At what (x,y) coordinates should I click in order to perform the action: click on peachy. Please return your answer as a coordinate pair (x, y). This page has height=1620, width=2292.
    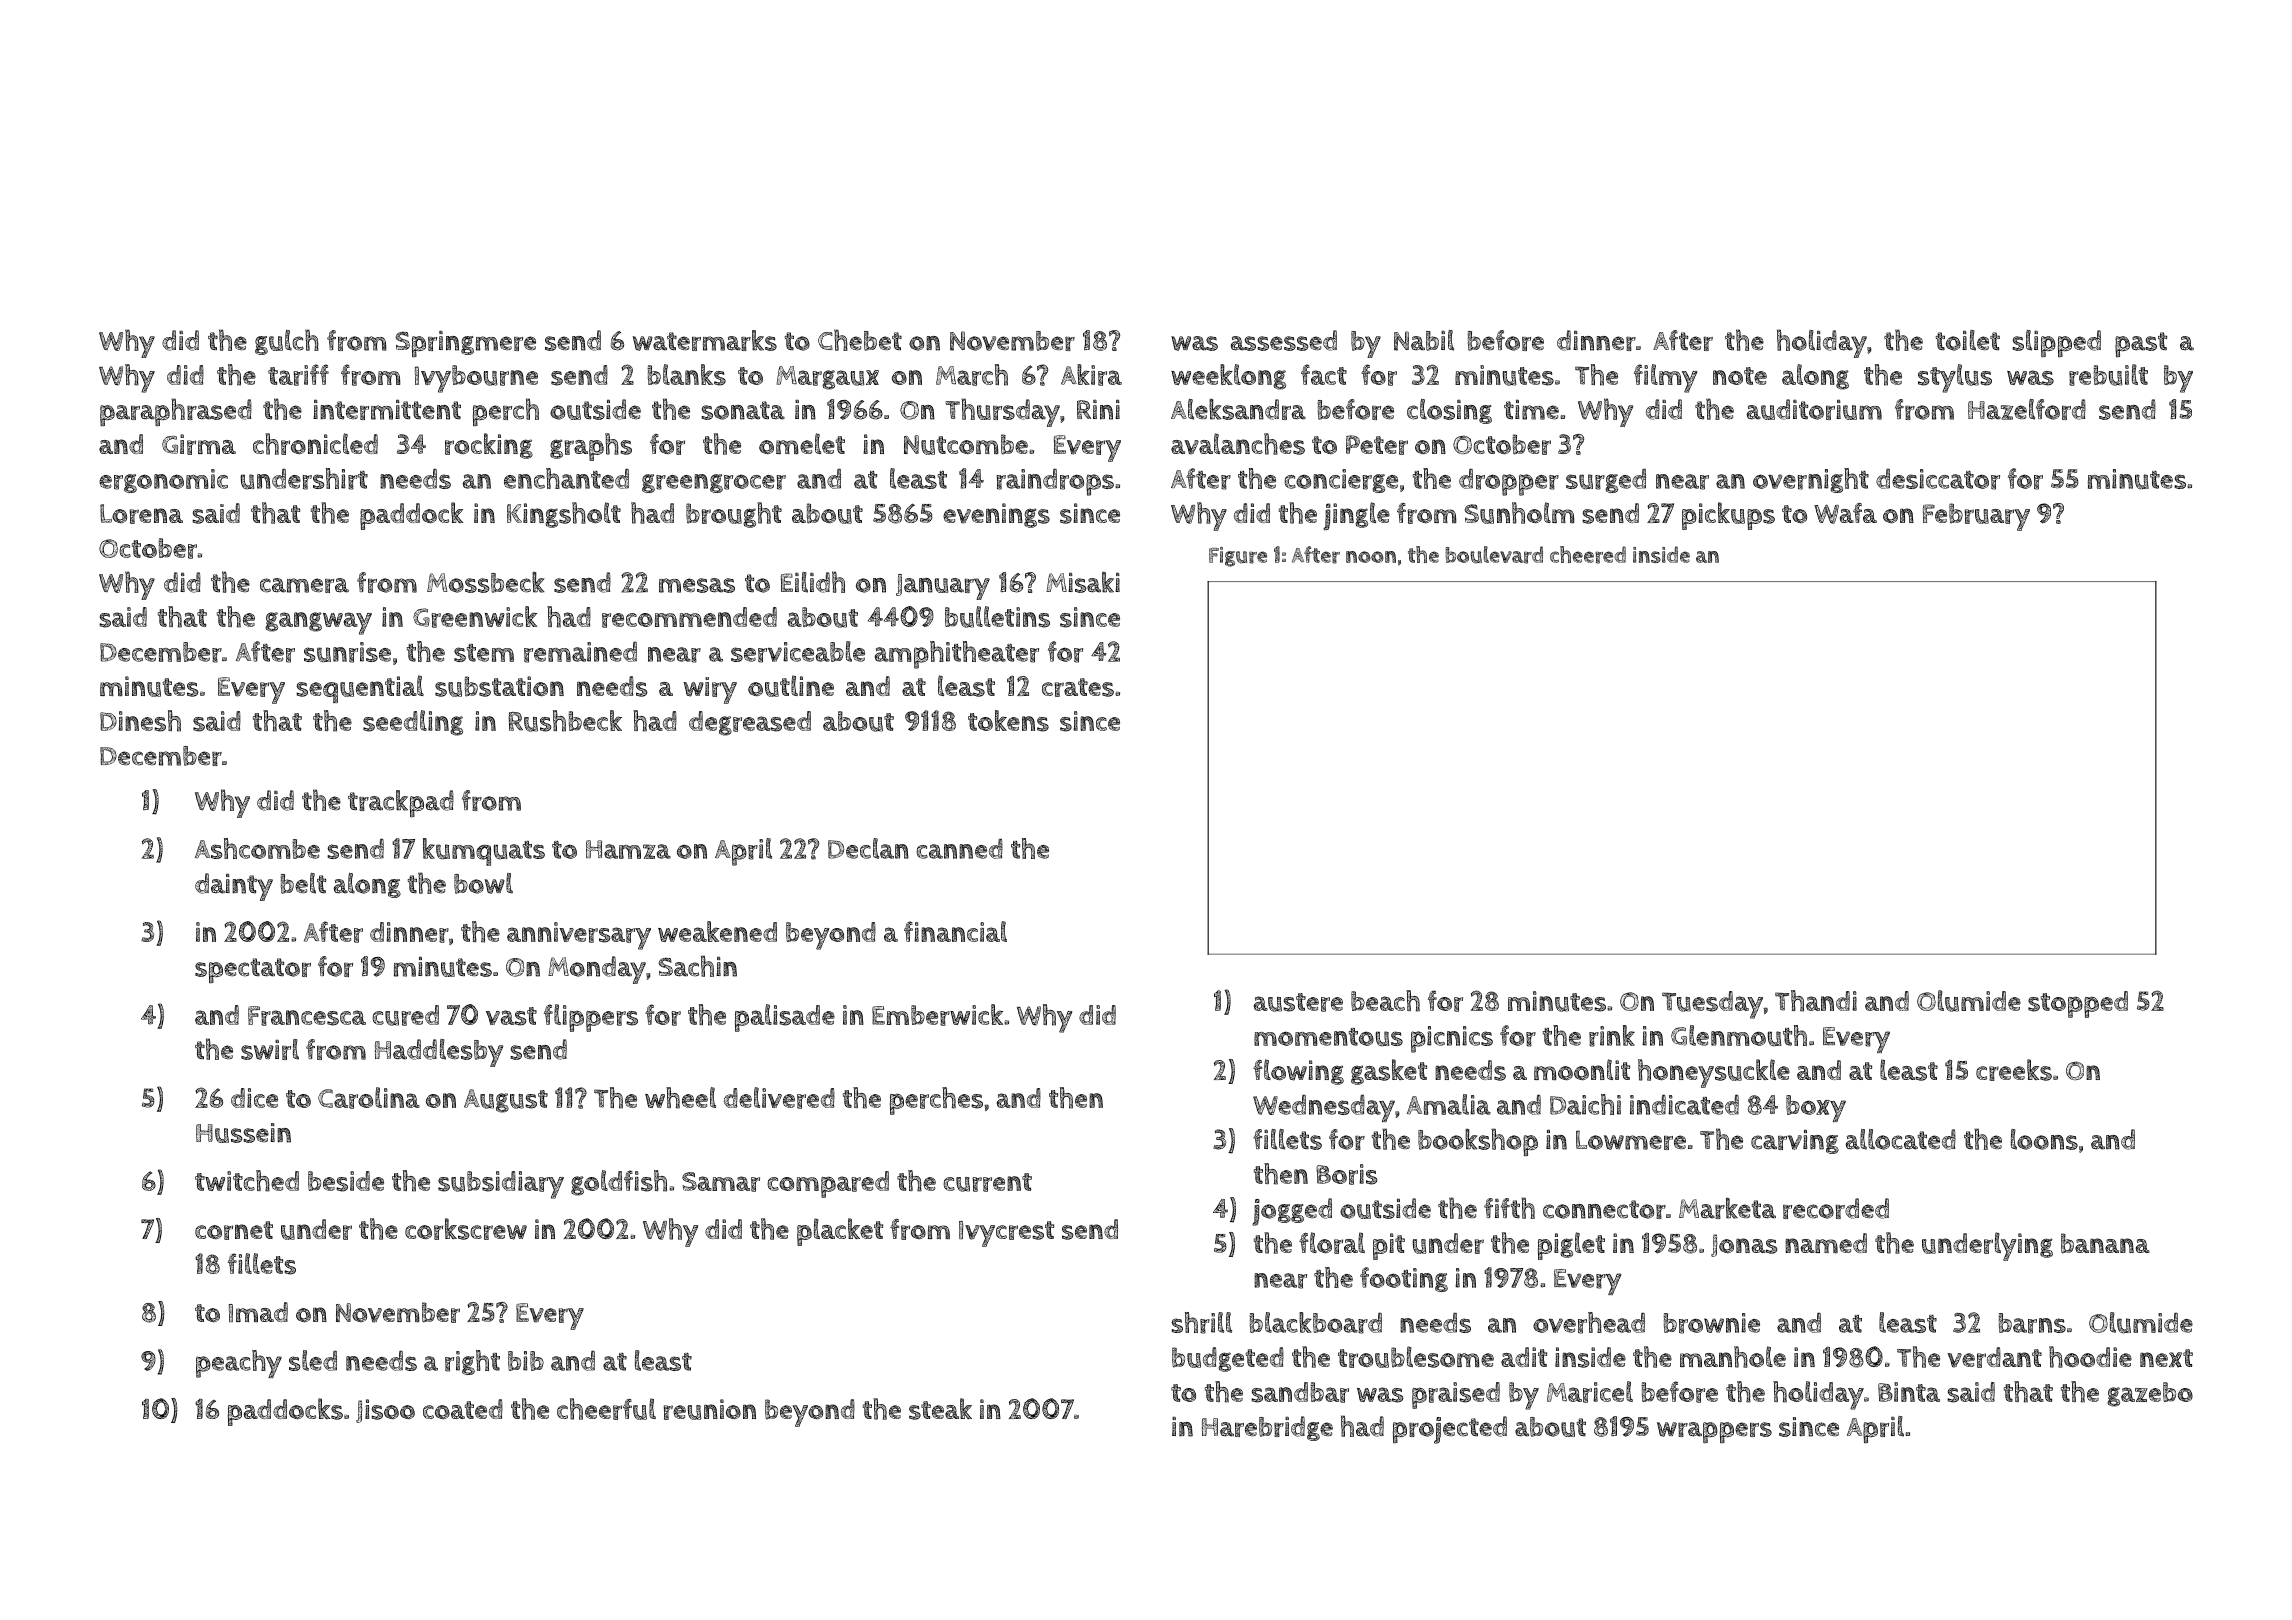
    Looking at the image, I should click on (239, 1364).
